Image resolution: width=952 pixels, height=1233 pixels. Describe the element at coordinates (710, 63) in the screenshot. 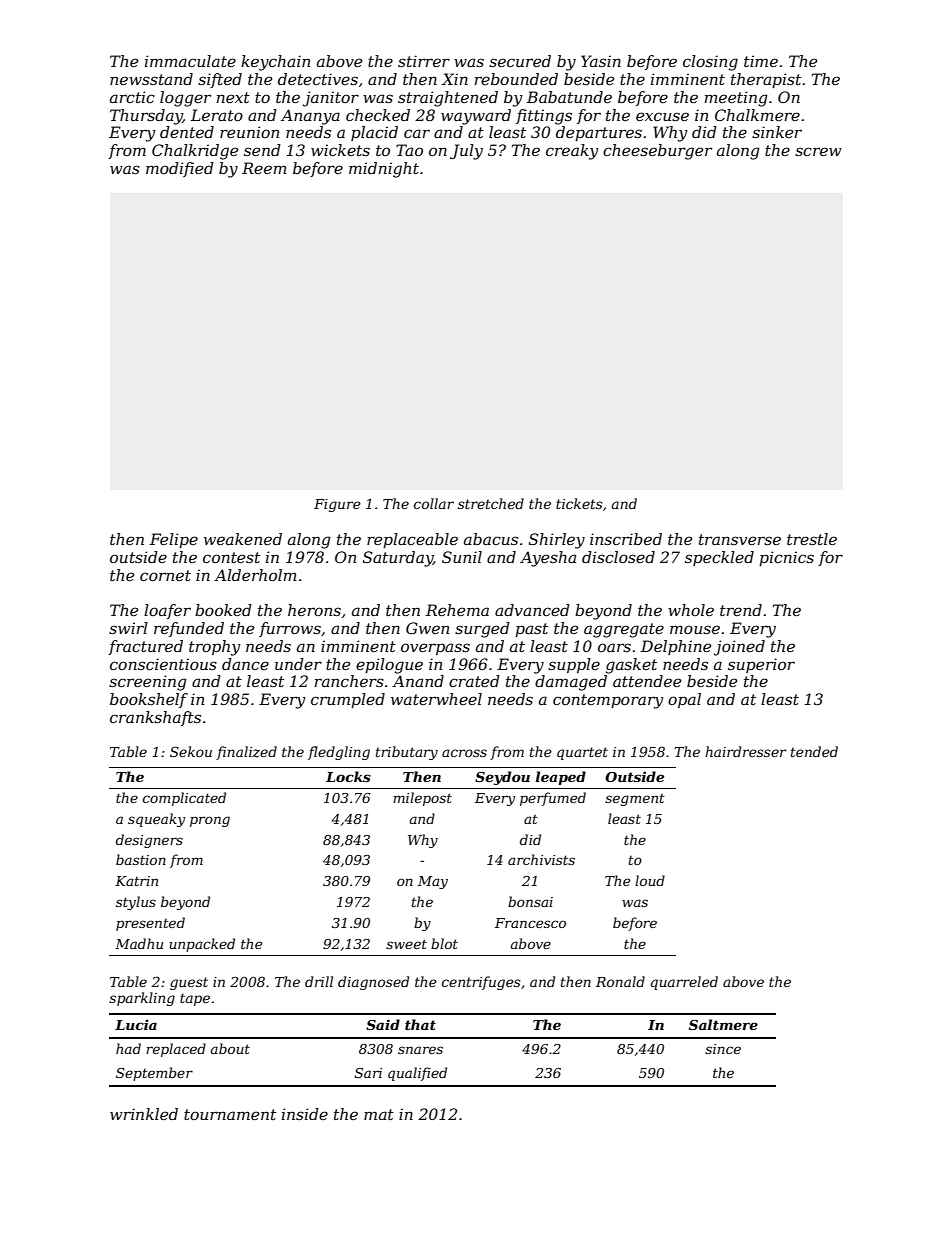

I see `closing` at that location.
